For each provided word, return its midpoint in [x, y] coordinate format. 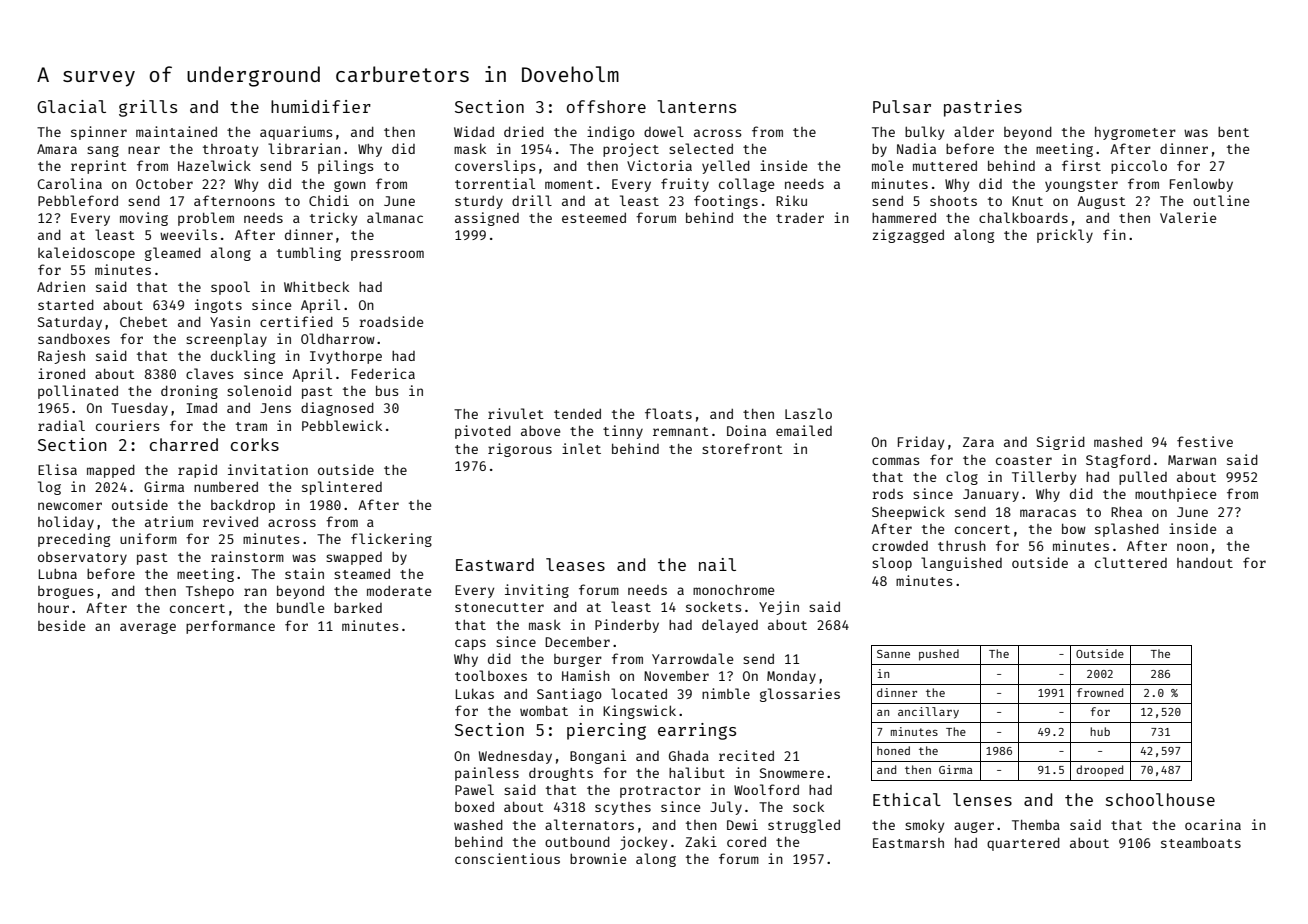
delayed [730, 626]
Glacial [71, 106]
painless [487, 774]
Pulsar [902, 106]
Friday [921, 443]
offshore [606, 106]
